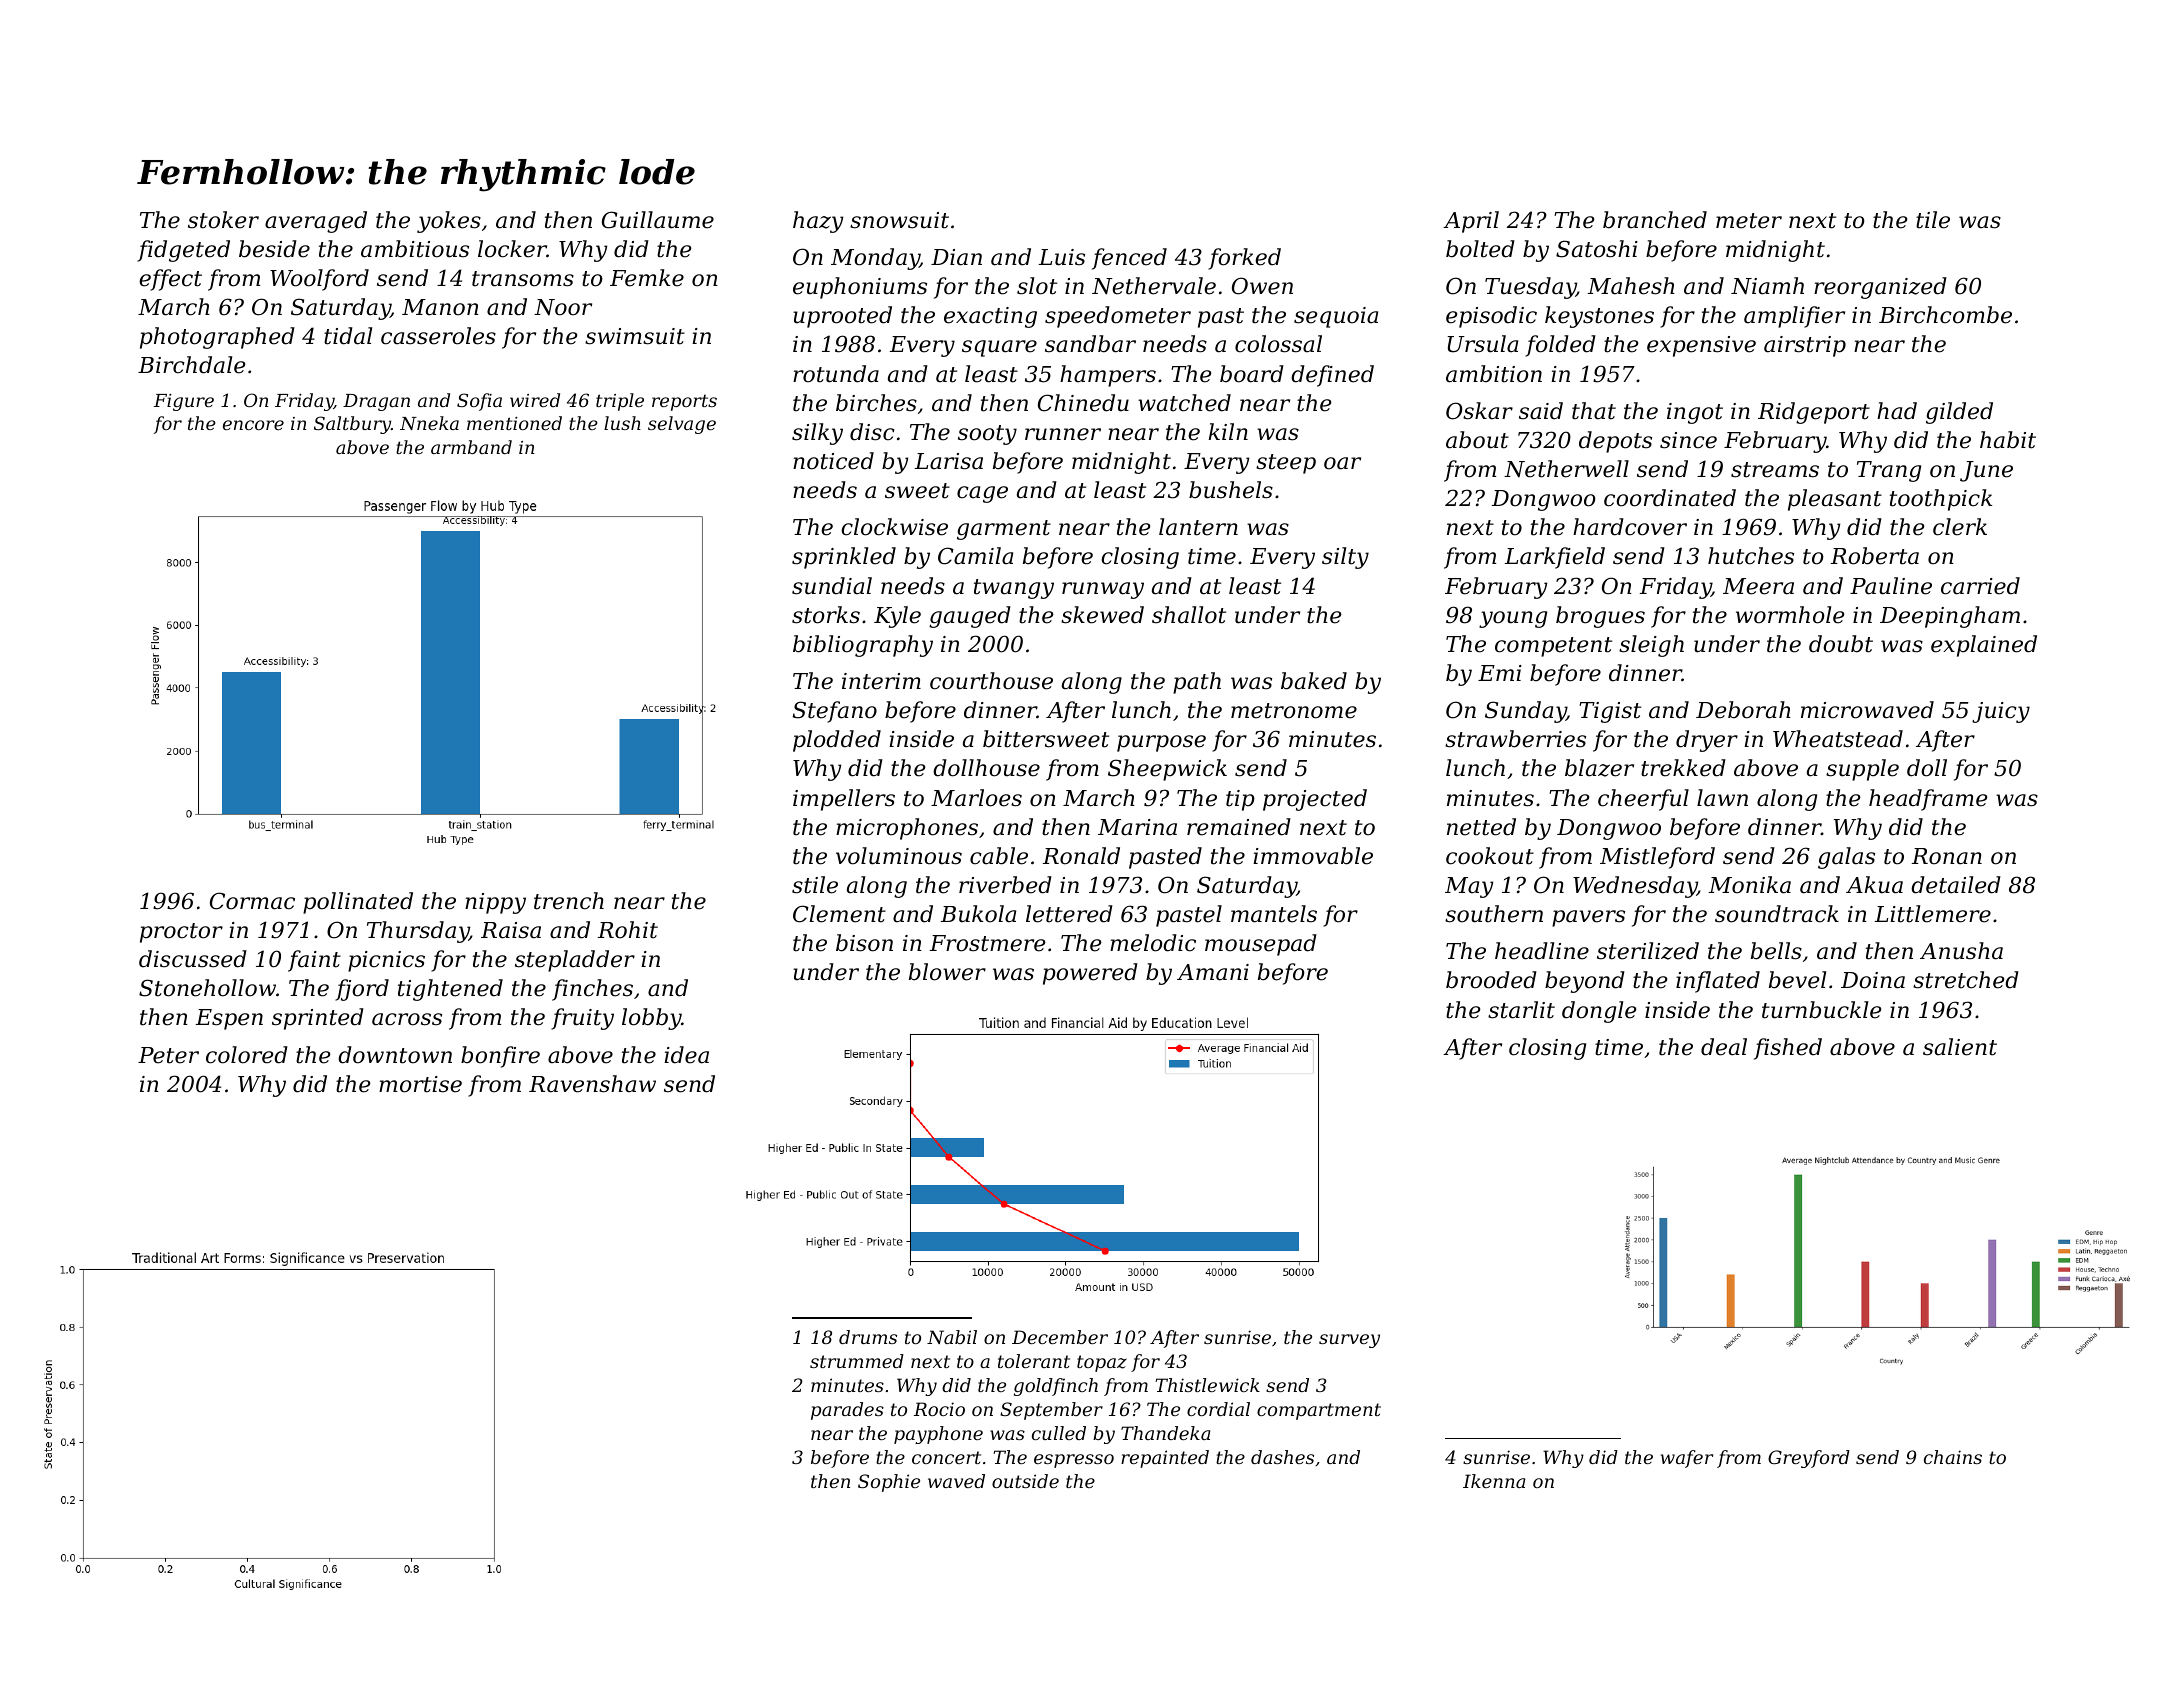 The image size is (2178, 1683). Describe the element at coordinates (1244, 259) in the screenshot. I see `forked` at that location.
